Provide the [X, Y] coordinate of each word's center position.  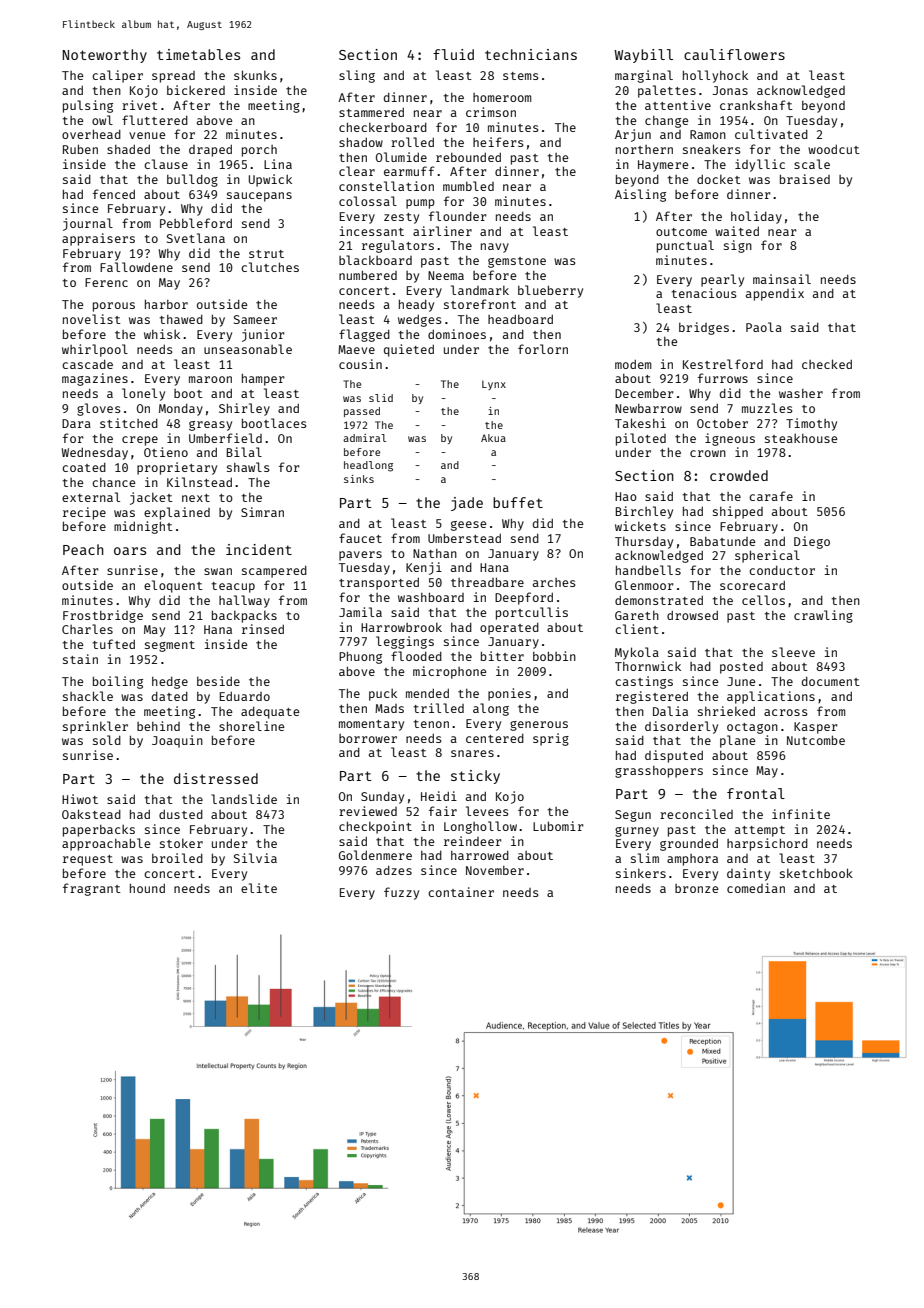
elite [259, 888]
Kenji [424, 568]
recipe [84, 513]
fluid [453, 54]
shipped [738, 512]
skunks [255, 75]
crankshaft [756, 105]
